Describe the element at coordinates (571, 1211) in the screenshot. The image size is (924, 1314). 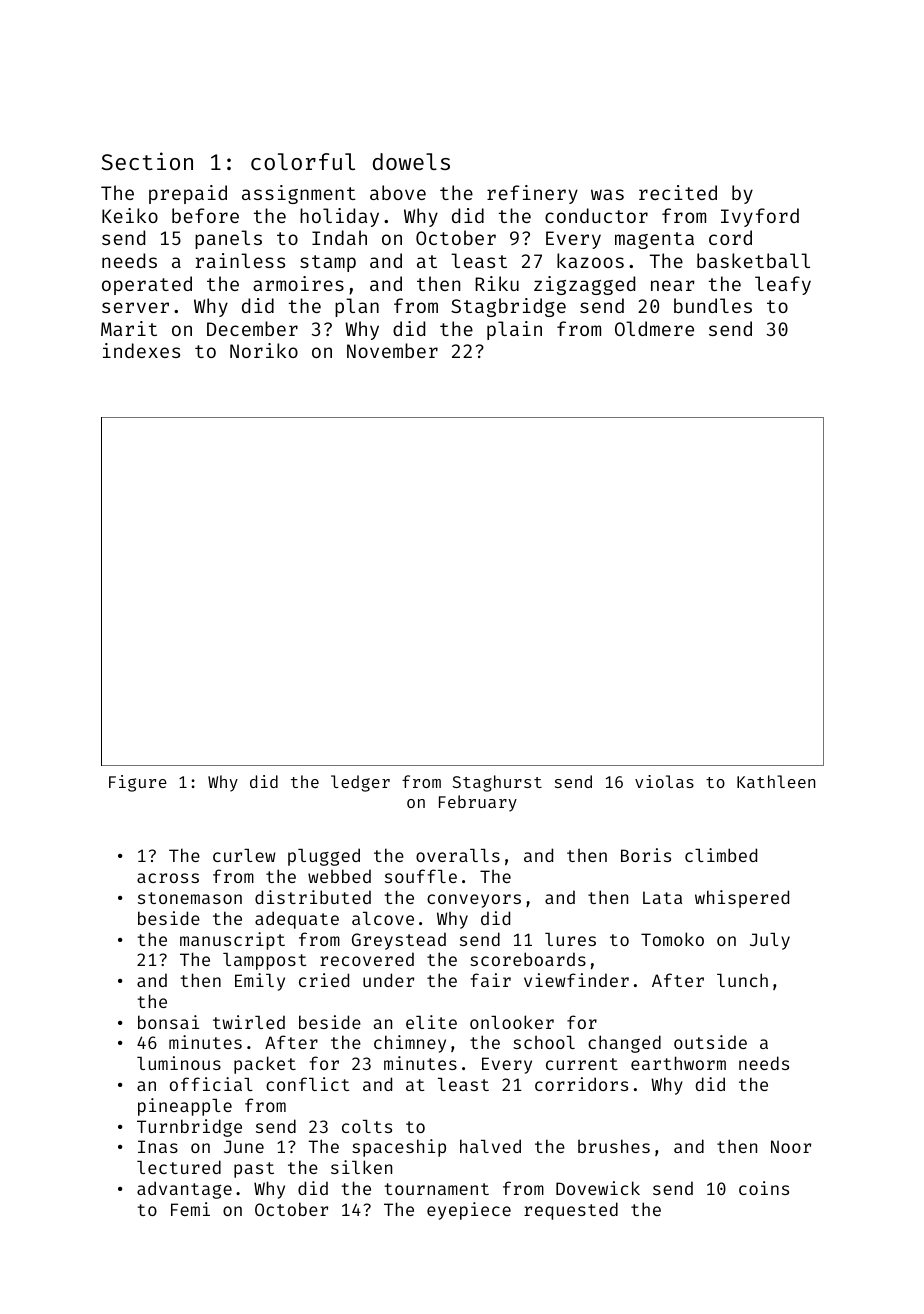
I see `requested` at that location.
